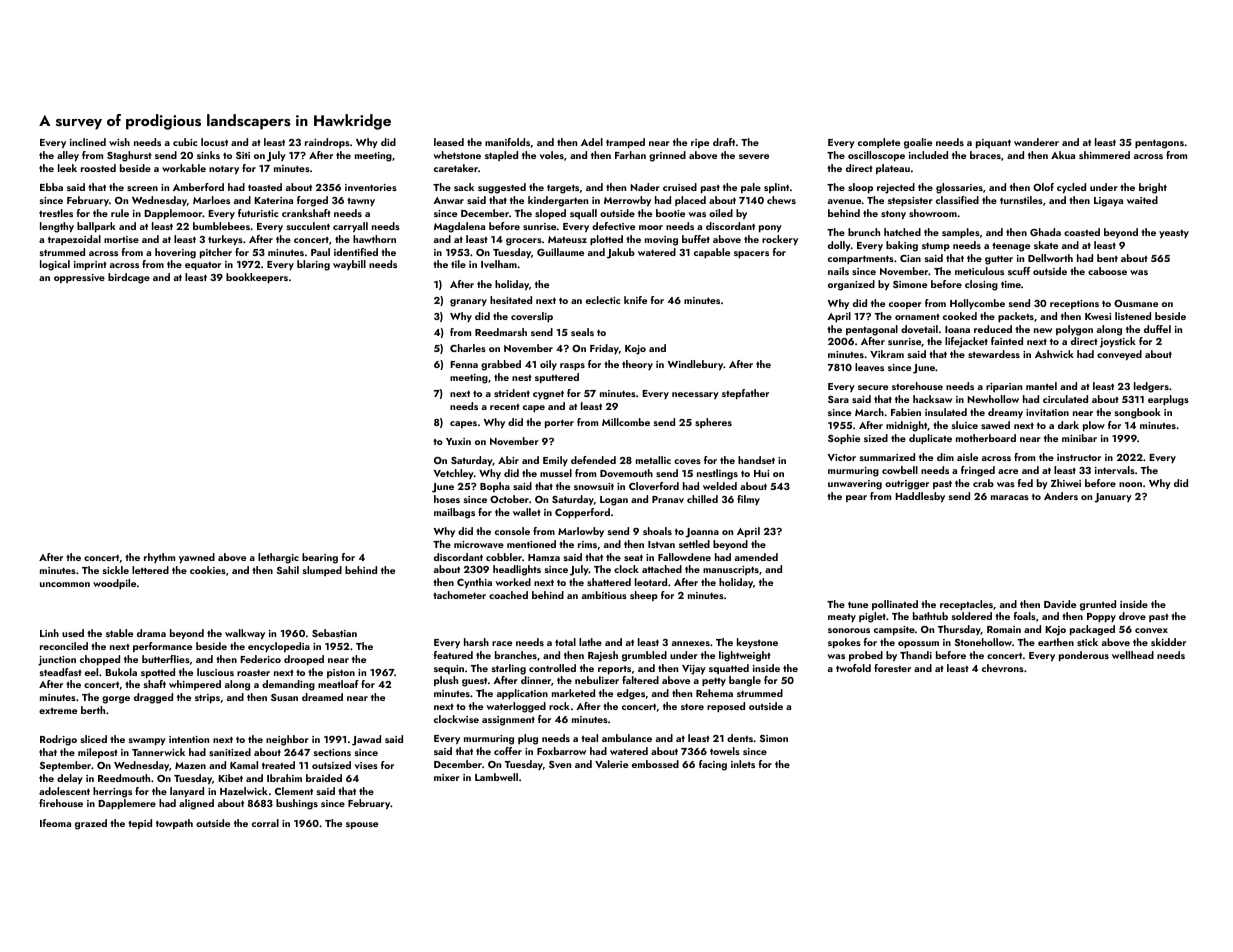 The height and width of the screenshot is (952, 1233). Describe the element at coordinates (635, 300) in the screenshot. I see `knife` at that location.
